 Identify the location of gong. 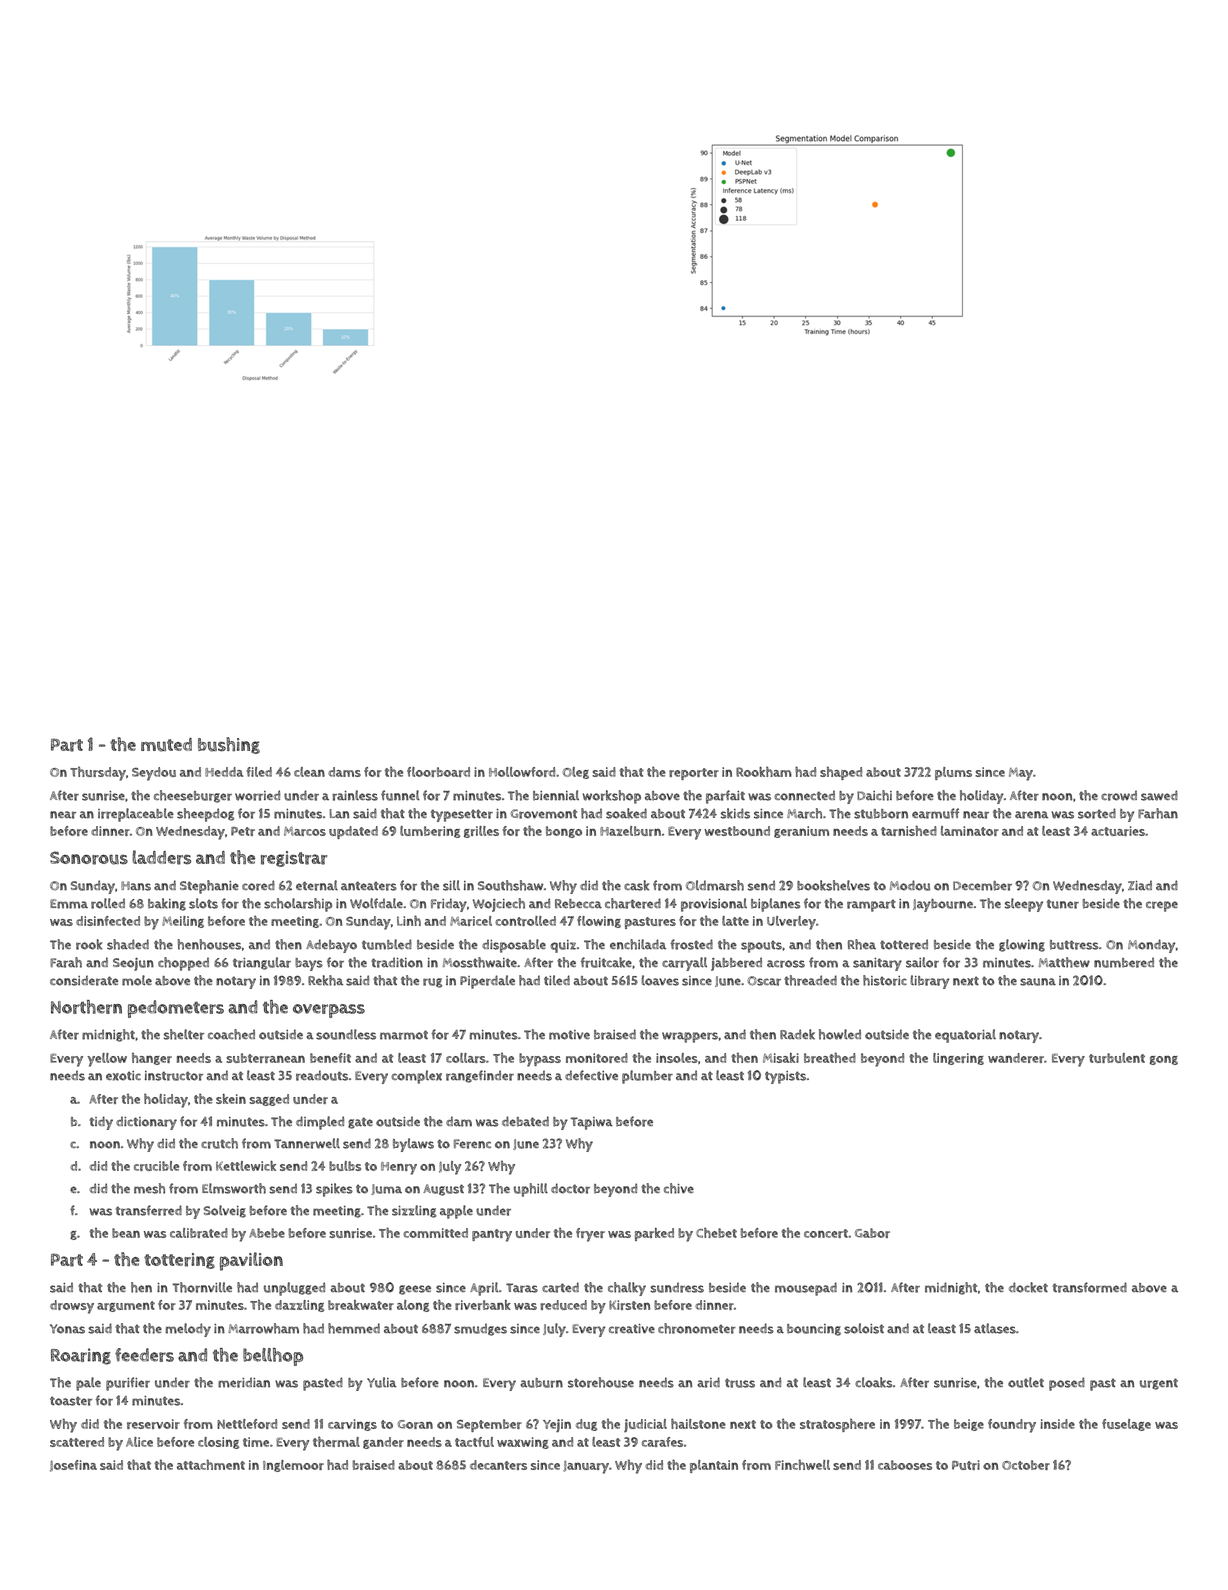
(1164, 1060).
